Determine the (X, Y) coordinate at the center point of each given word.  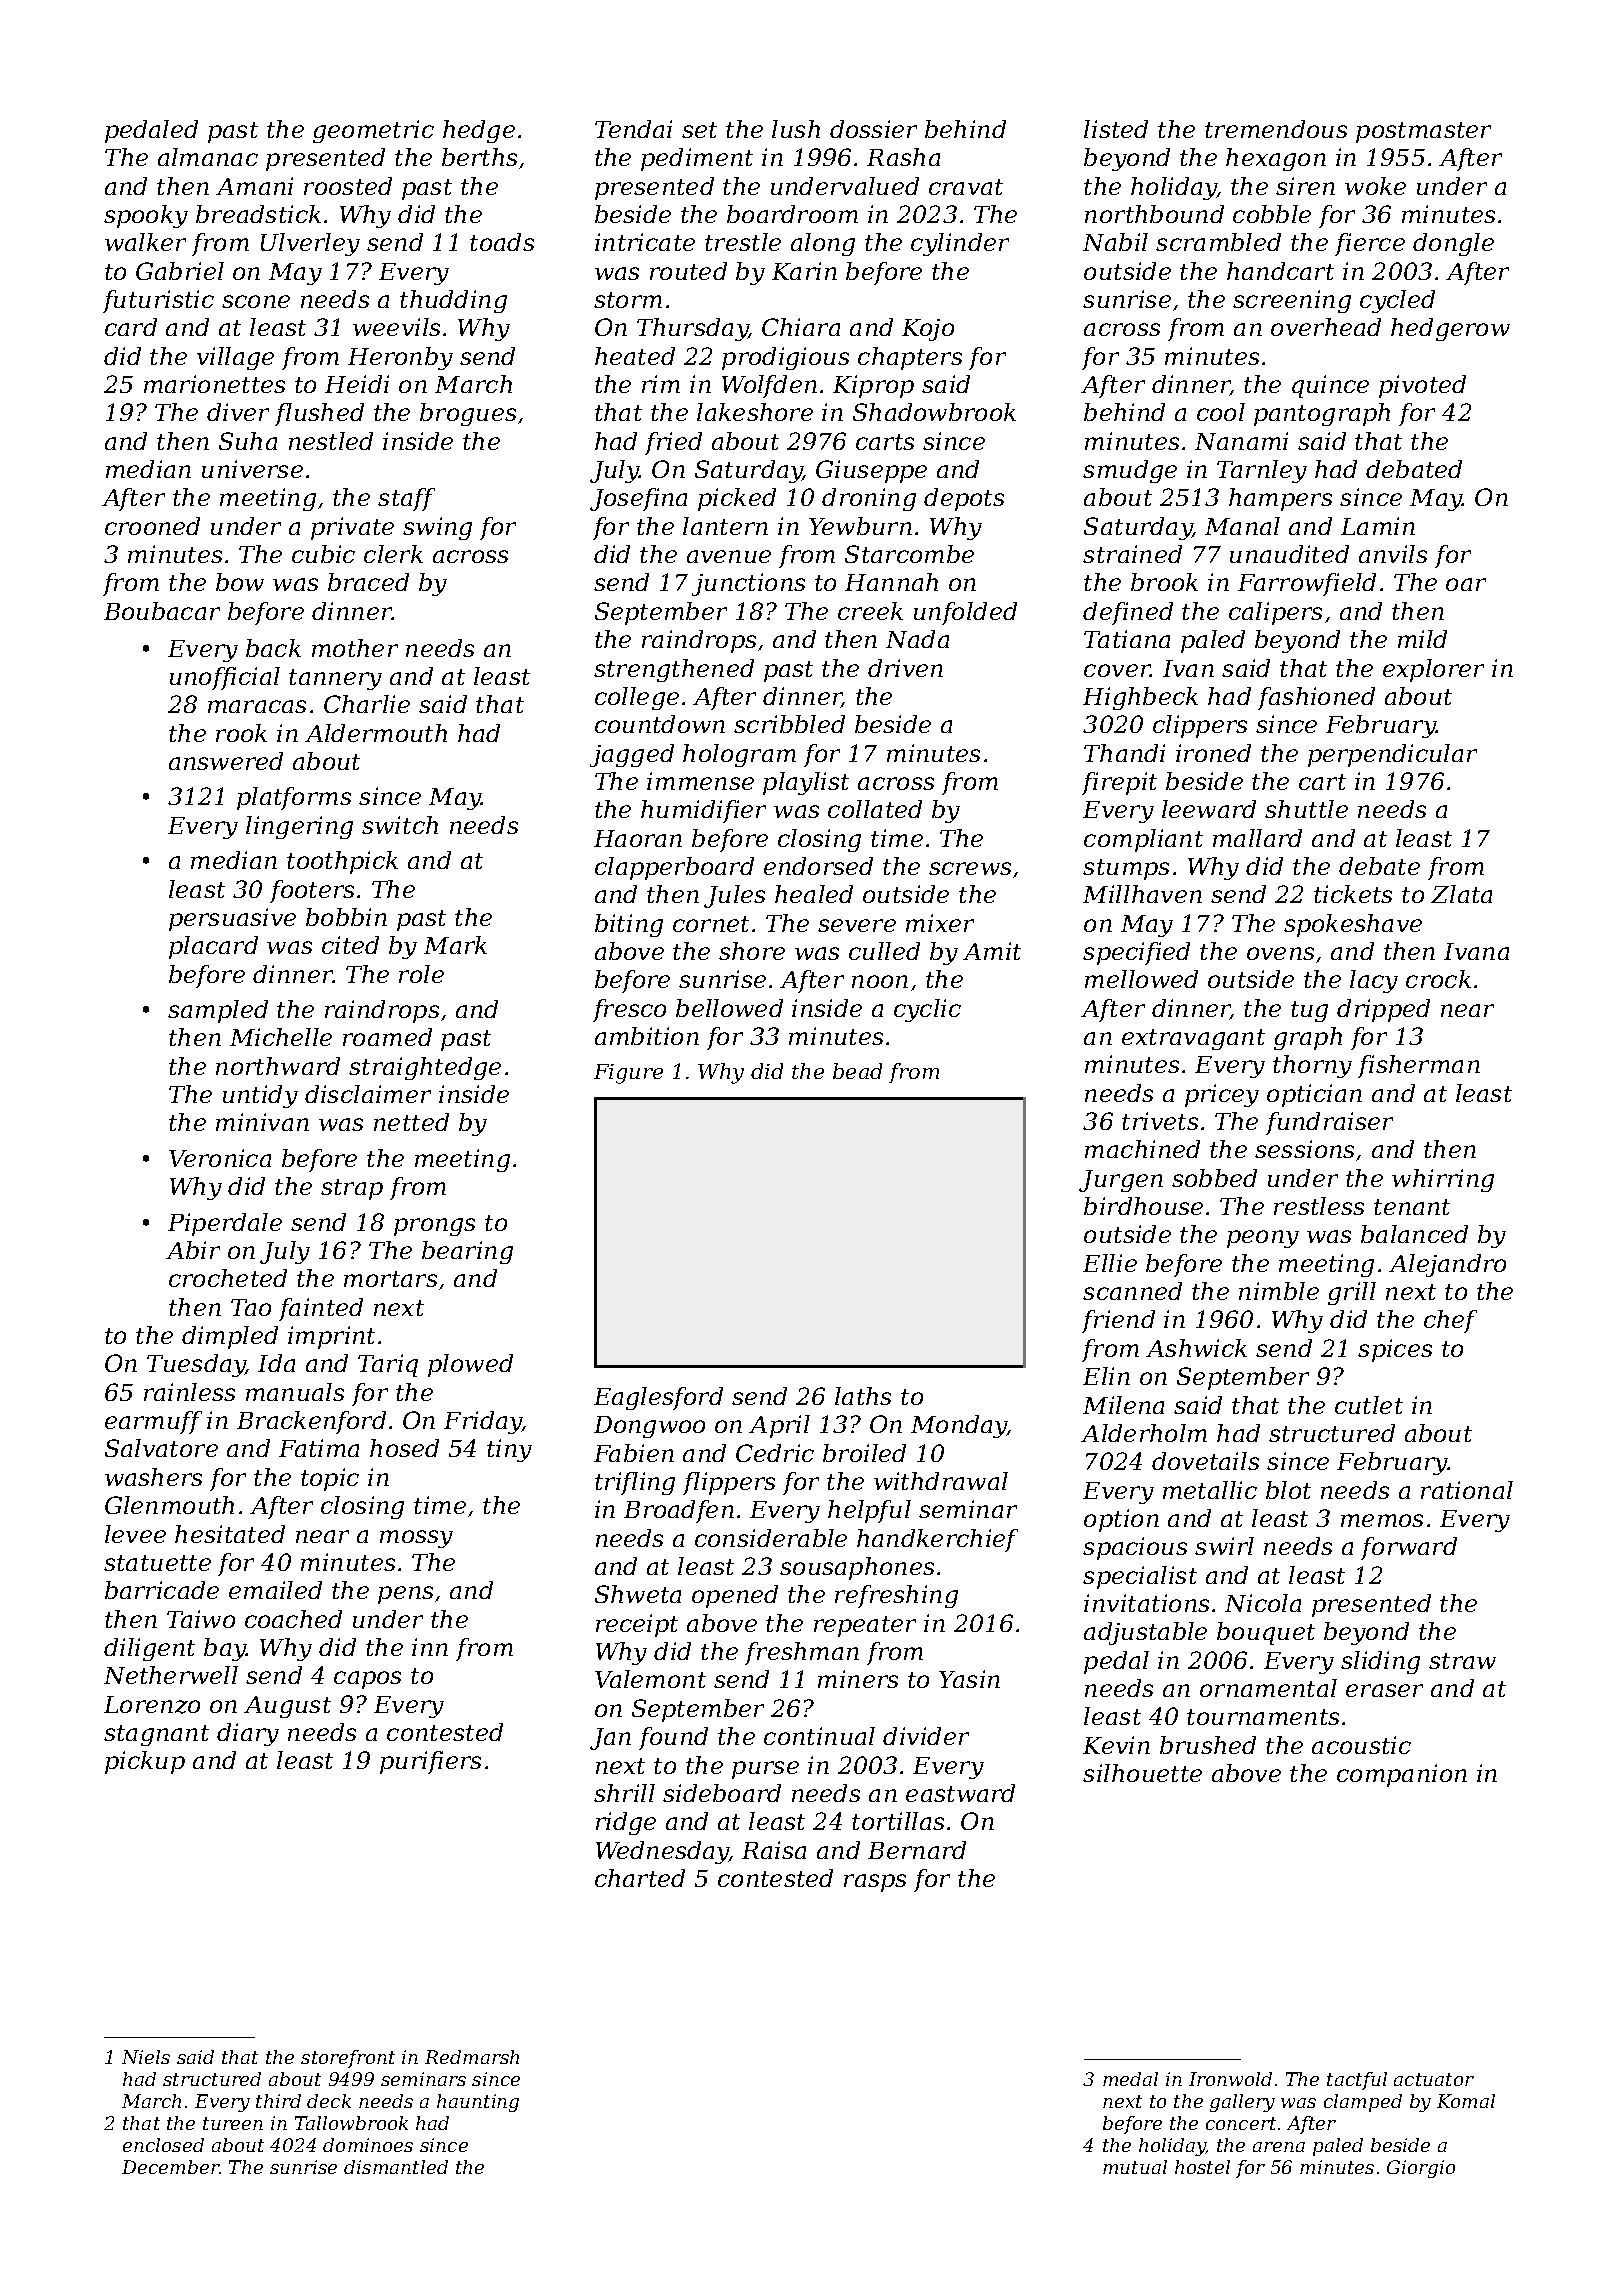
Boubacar (162, 611)
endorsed (818, 866)
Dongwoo (649, 1427)
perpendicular (1392, 755)
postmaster (1423, 132)
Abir (193, 1250)
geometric (373, 131)
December (170, 2167)
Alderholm (1144, 1433)
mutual (1135, 2167)
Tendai (633, 129)
